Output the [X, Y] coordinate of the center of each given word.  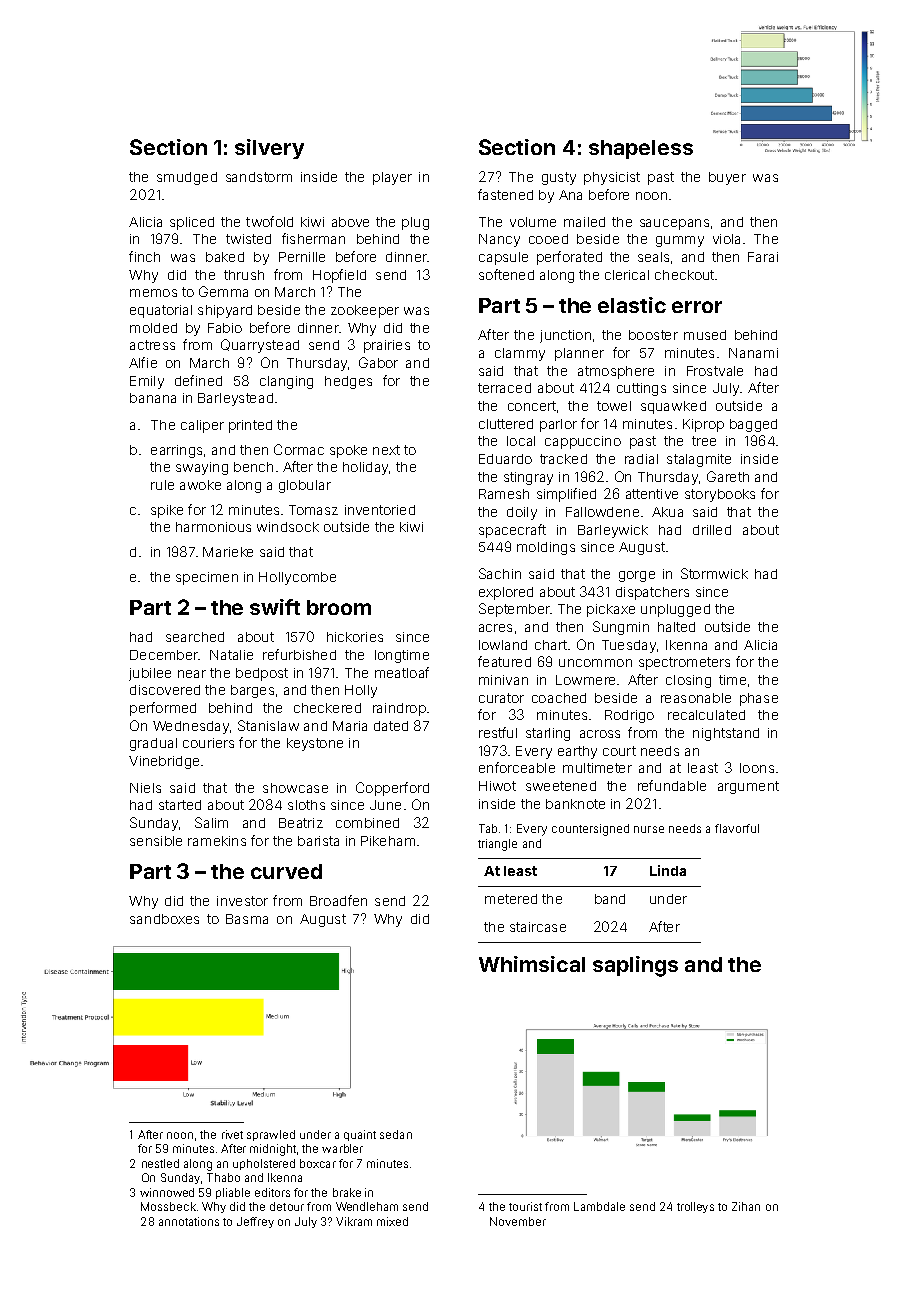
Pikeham [388, 841]
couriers [208, 743]
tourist [525, 1206]
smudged [187, 178]
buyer [727, 178]
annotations [189, 1221]
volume [533, 222]
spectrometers [684, 663]
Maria [350, 726]
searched [195, 637]
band [610, 899]
